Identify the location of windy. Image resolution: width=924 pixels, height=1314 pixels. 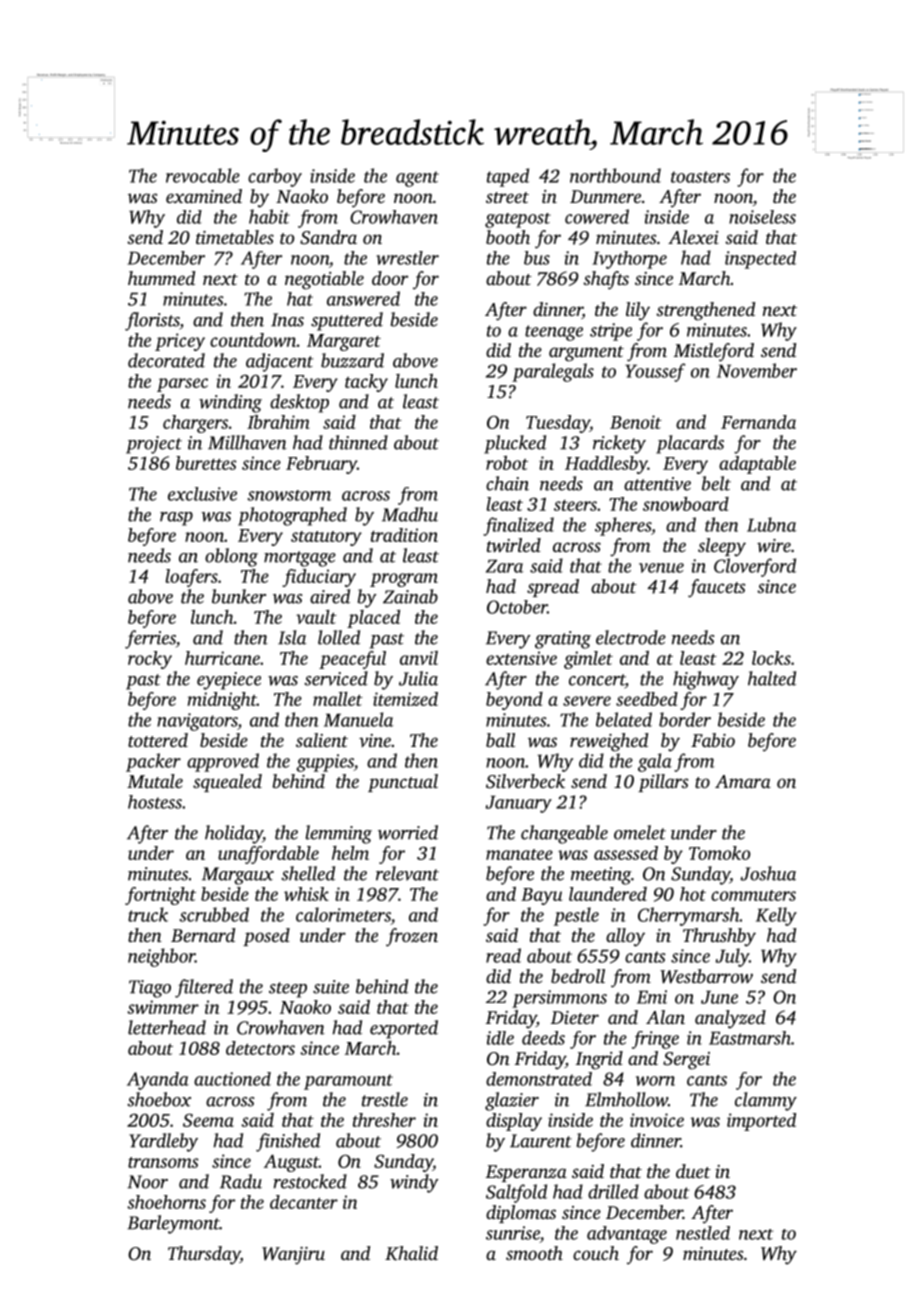
(414, 1183).
